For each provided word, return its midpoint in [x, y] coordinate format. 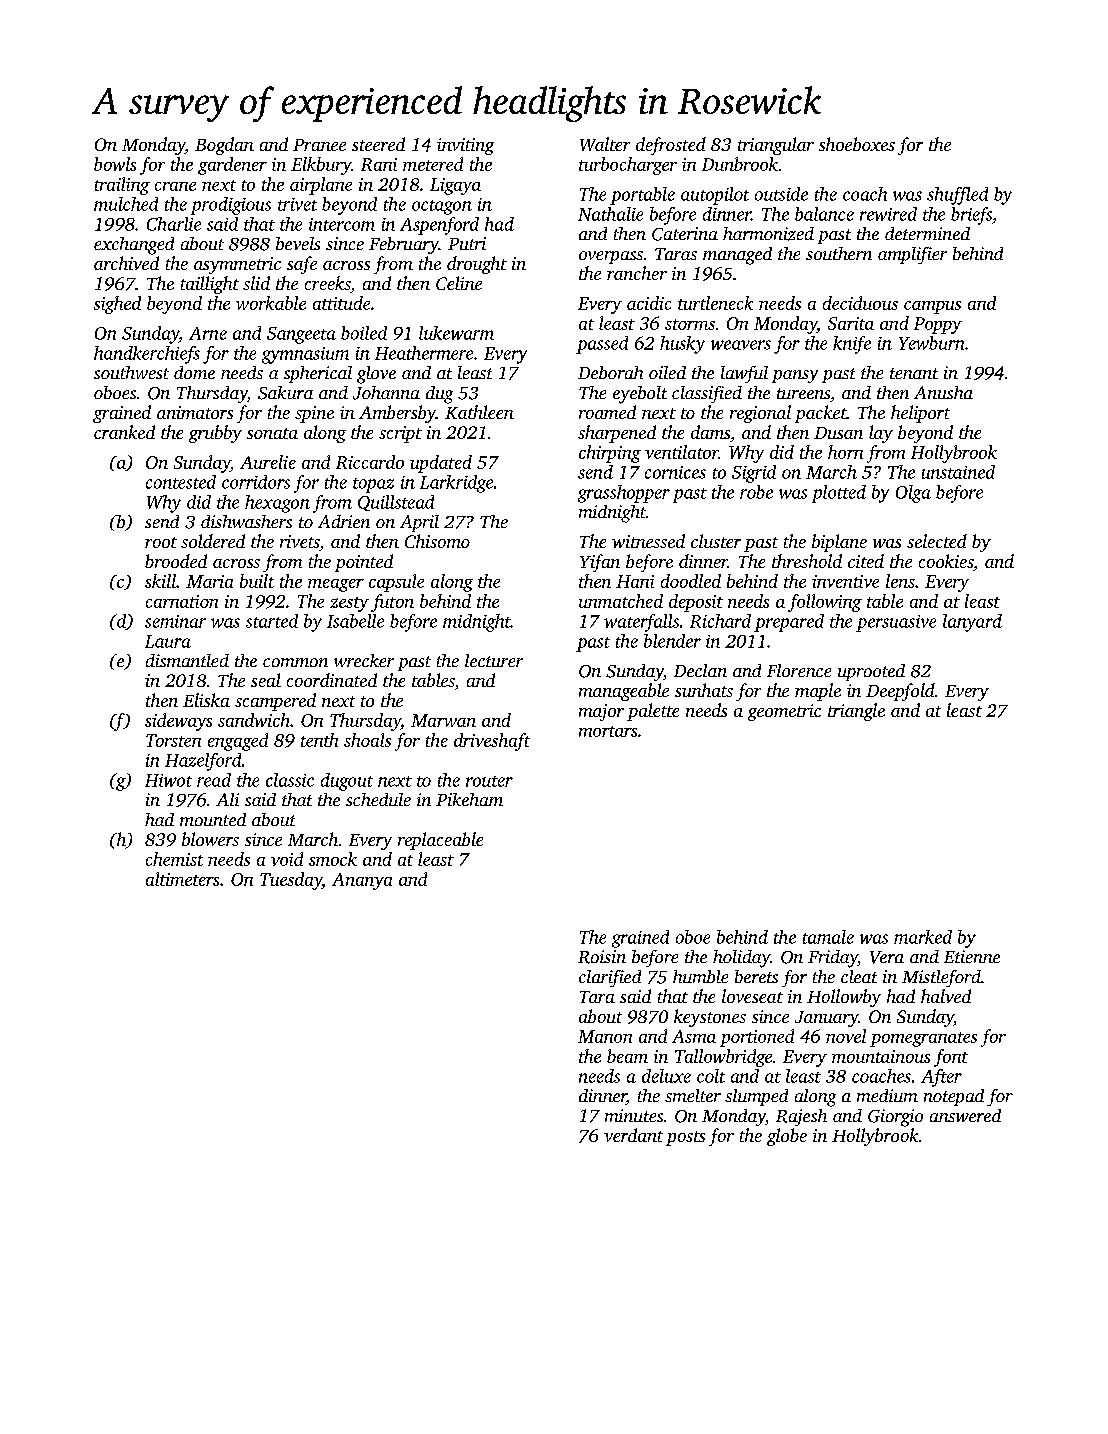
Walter [605, 144]
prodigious [231, 206]
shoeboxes [857, 144]
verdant [633, 1135]
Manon [605, 1036]
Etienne [972, 956]
